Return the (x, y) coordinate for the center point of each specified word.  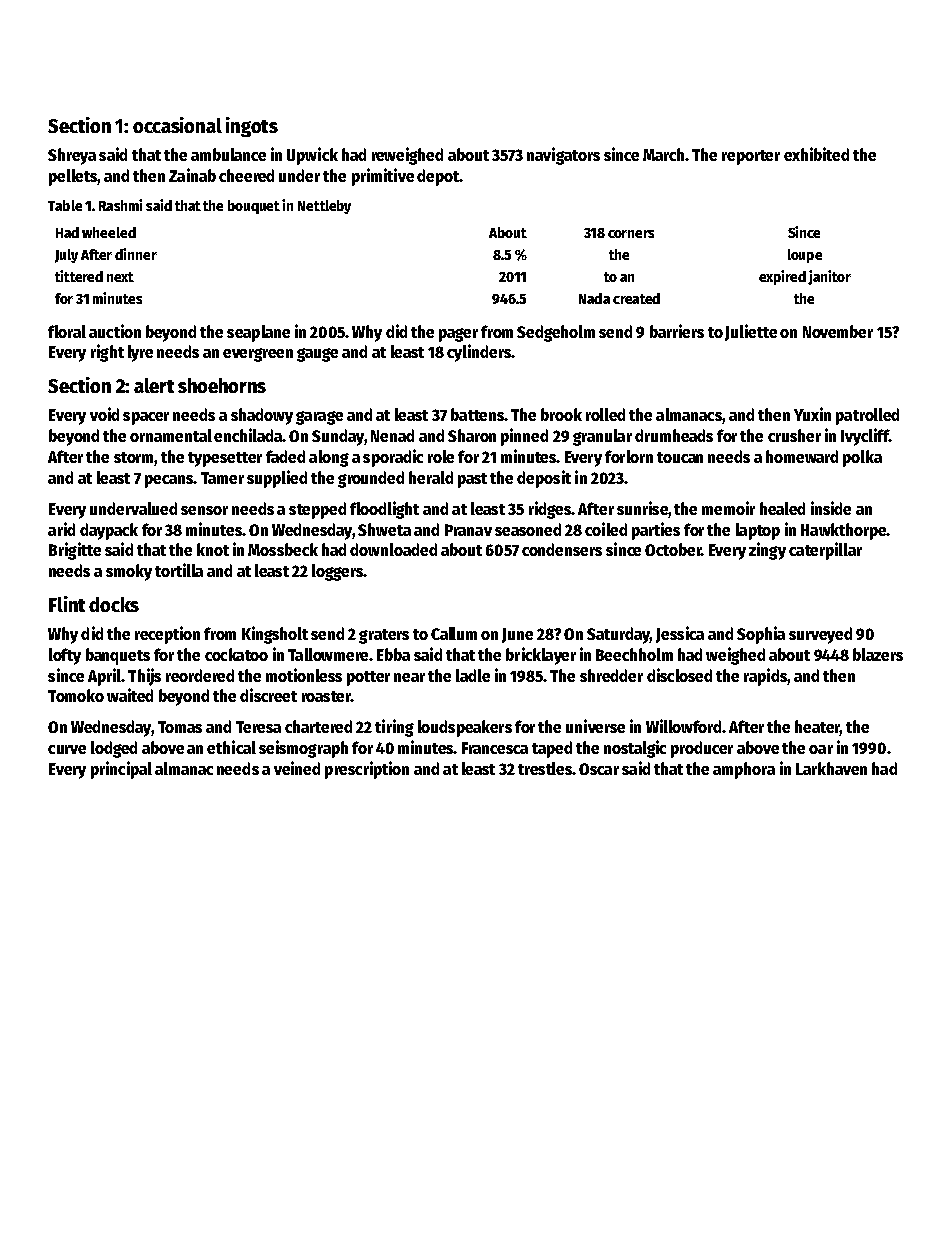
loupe (805, 256)
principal (121, 770)
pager (458, 335)
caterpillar (825, 551)
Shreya (72, 156)
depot (438, 177)
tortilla (179, 570)
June (517, 635)
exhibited (816, 154)
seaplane (258, 333)
